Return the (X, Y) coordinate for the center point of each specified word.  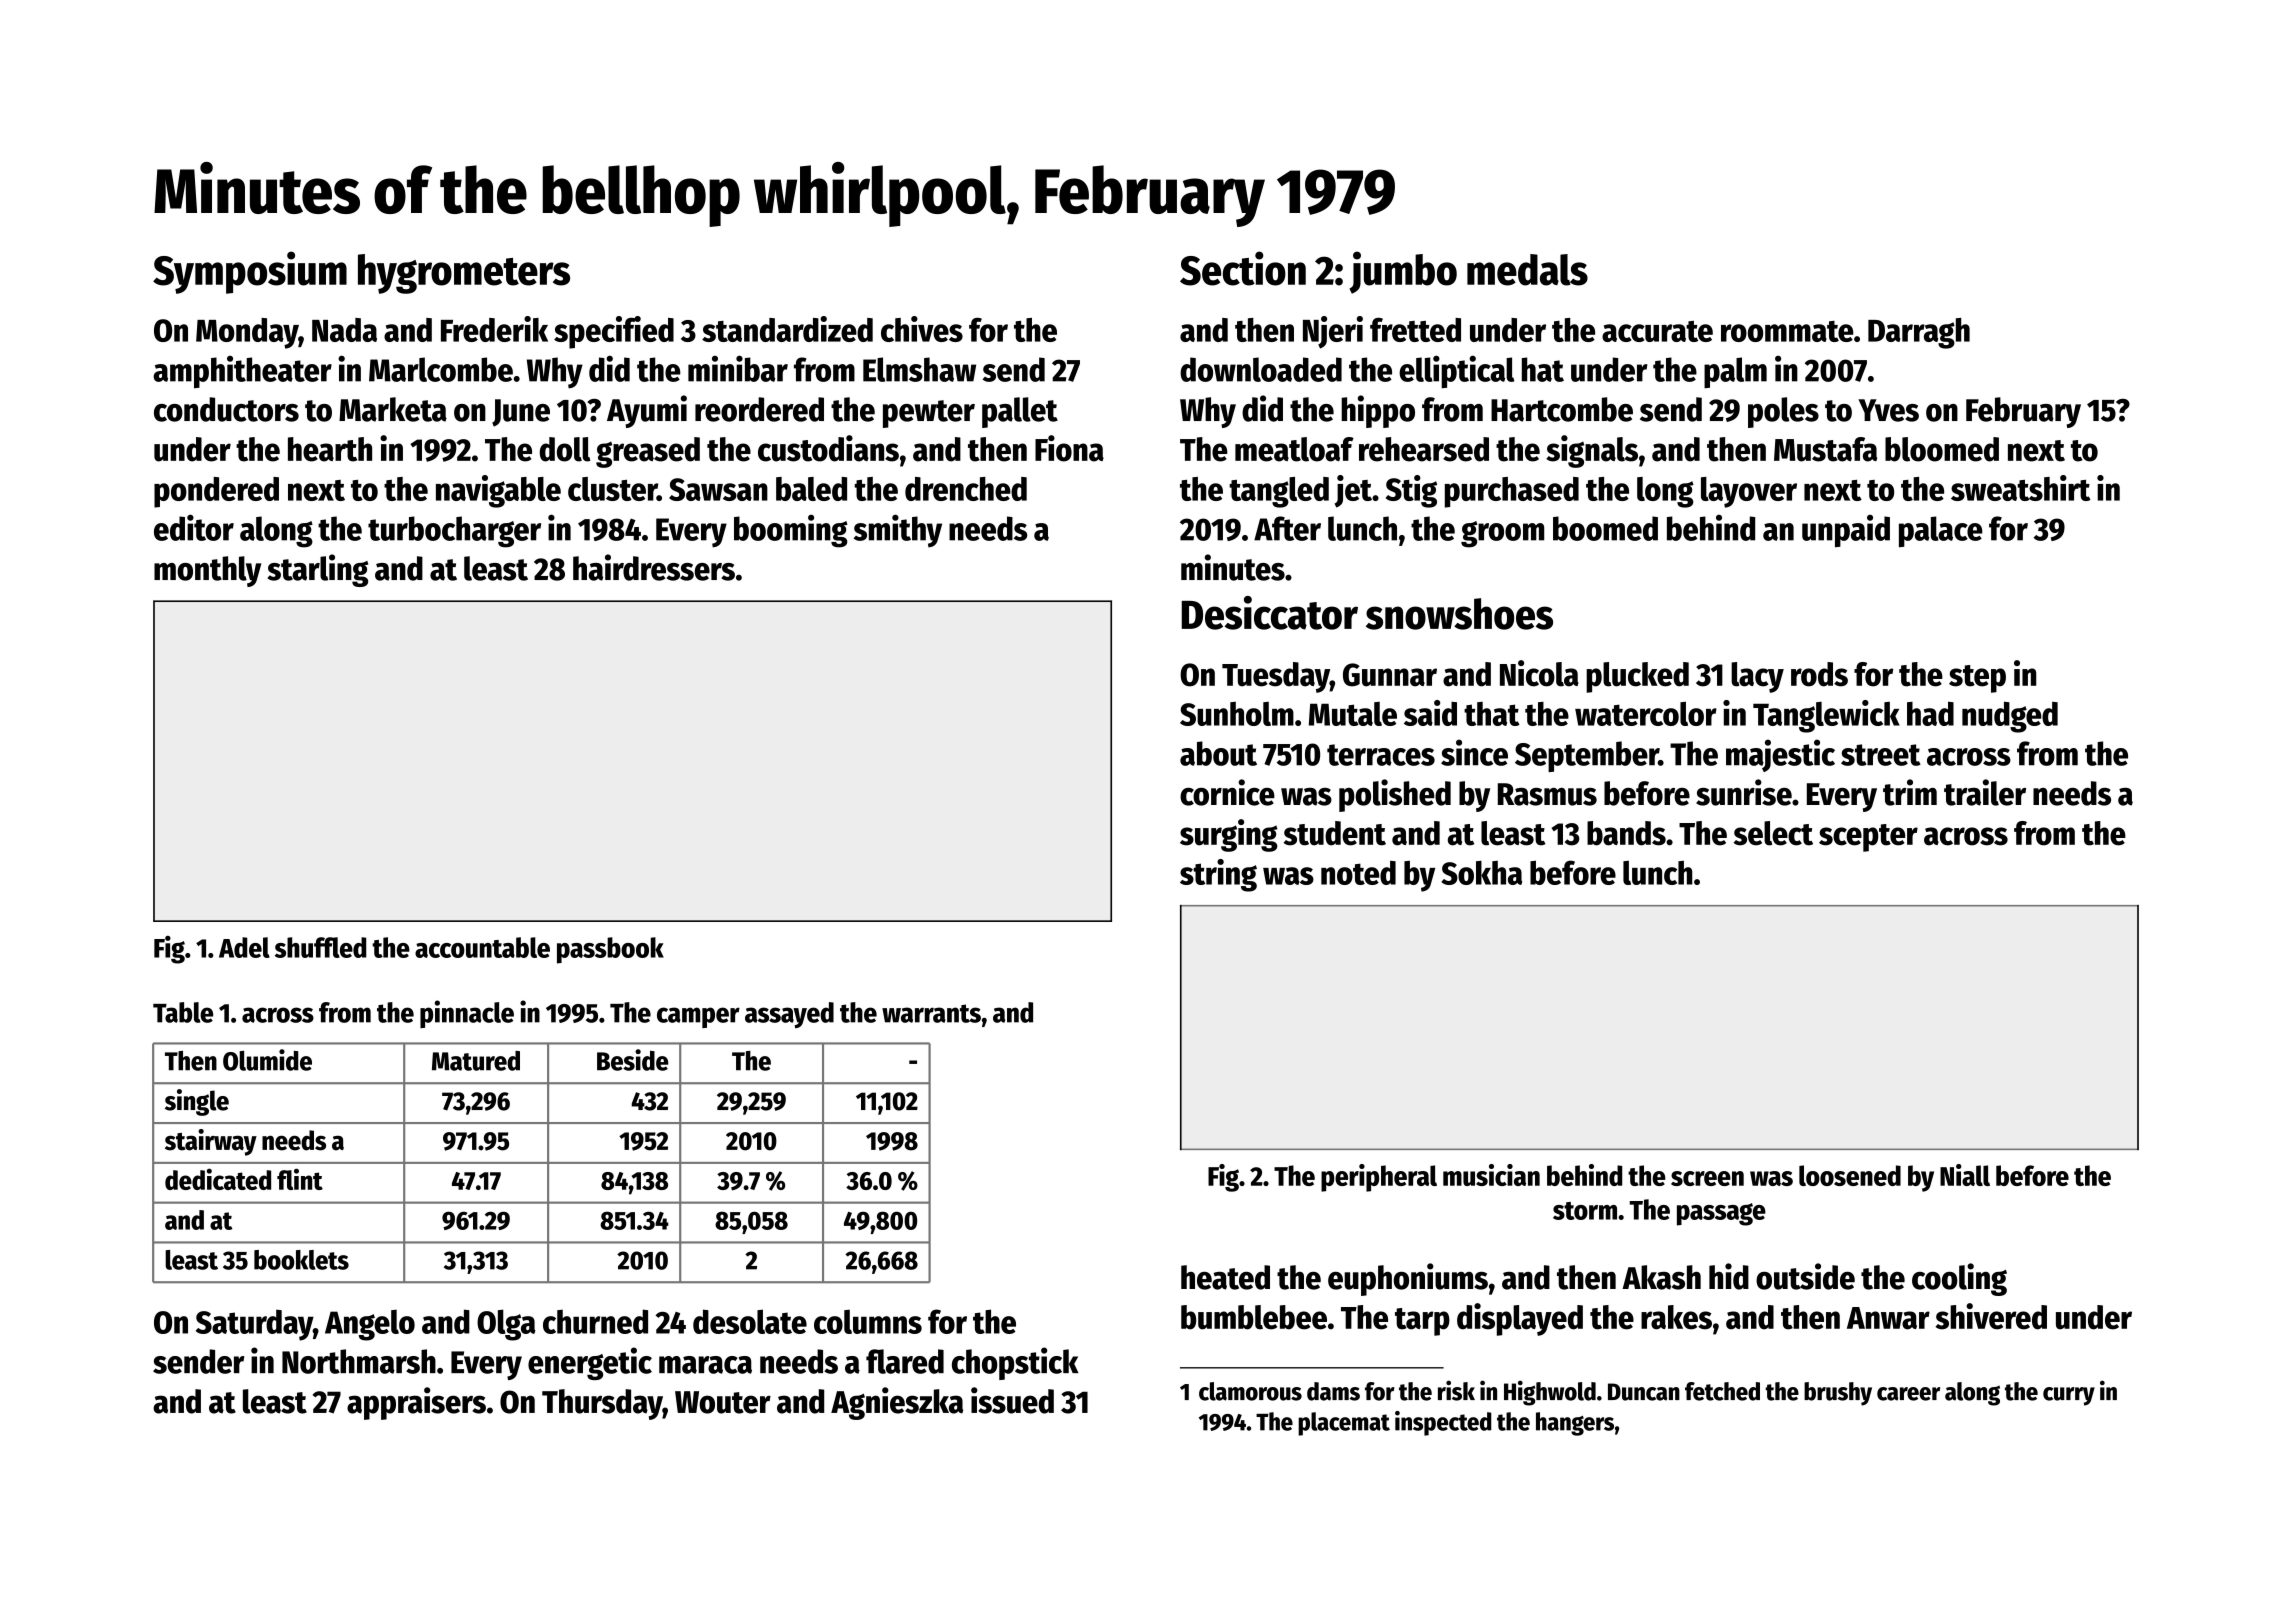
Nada (344, 330)
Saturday (254, 1325)
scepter (1868, 838)
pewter (929, 414)
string (1218, 875)
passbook (610, 950)
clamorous (1250, 1391)
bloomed (1942, 449)
